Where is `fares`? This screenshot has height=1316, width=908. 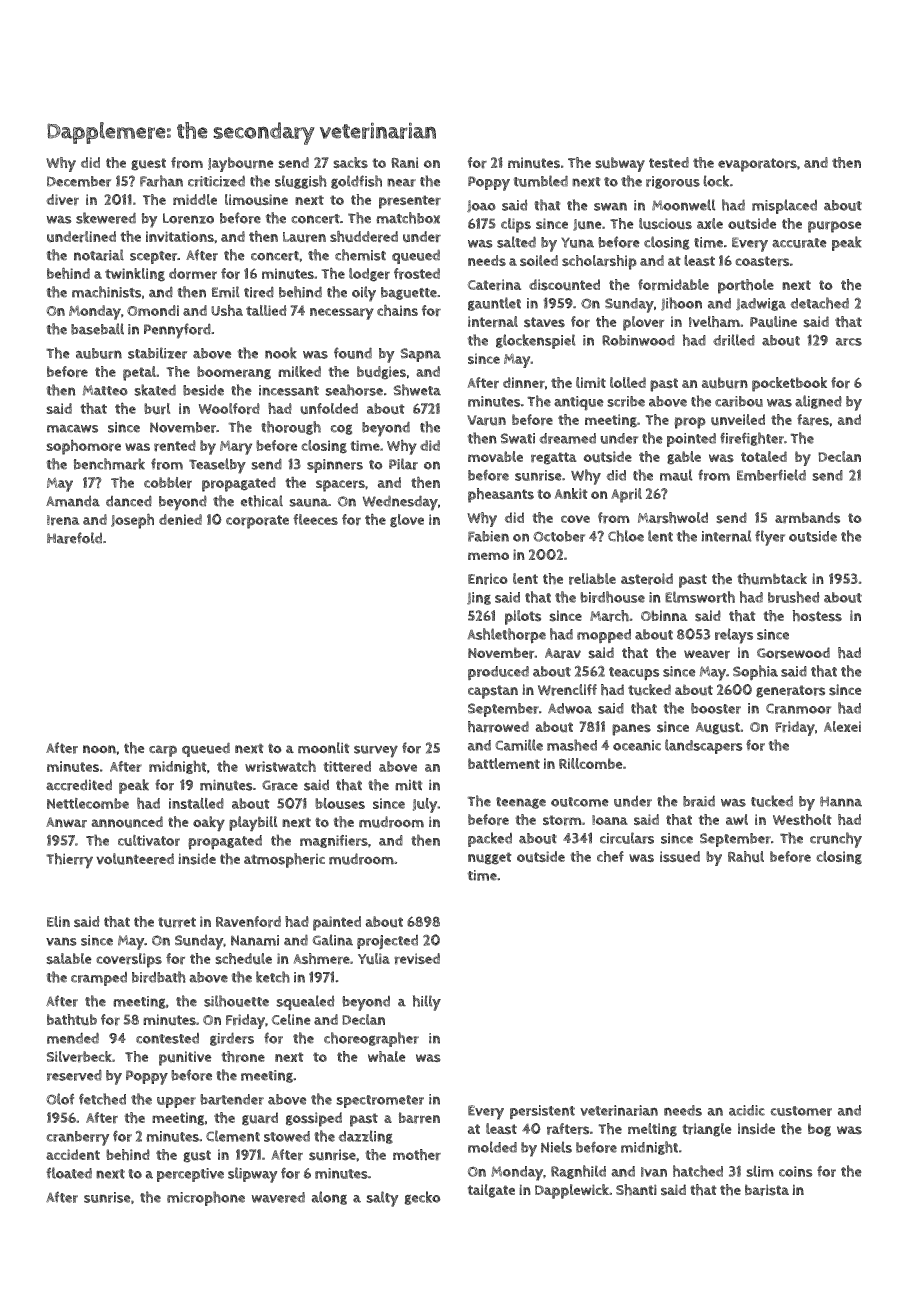 fares is located at coordinates (813, 420).
